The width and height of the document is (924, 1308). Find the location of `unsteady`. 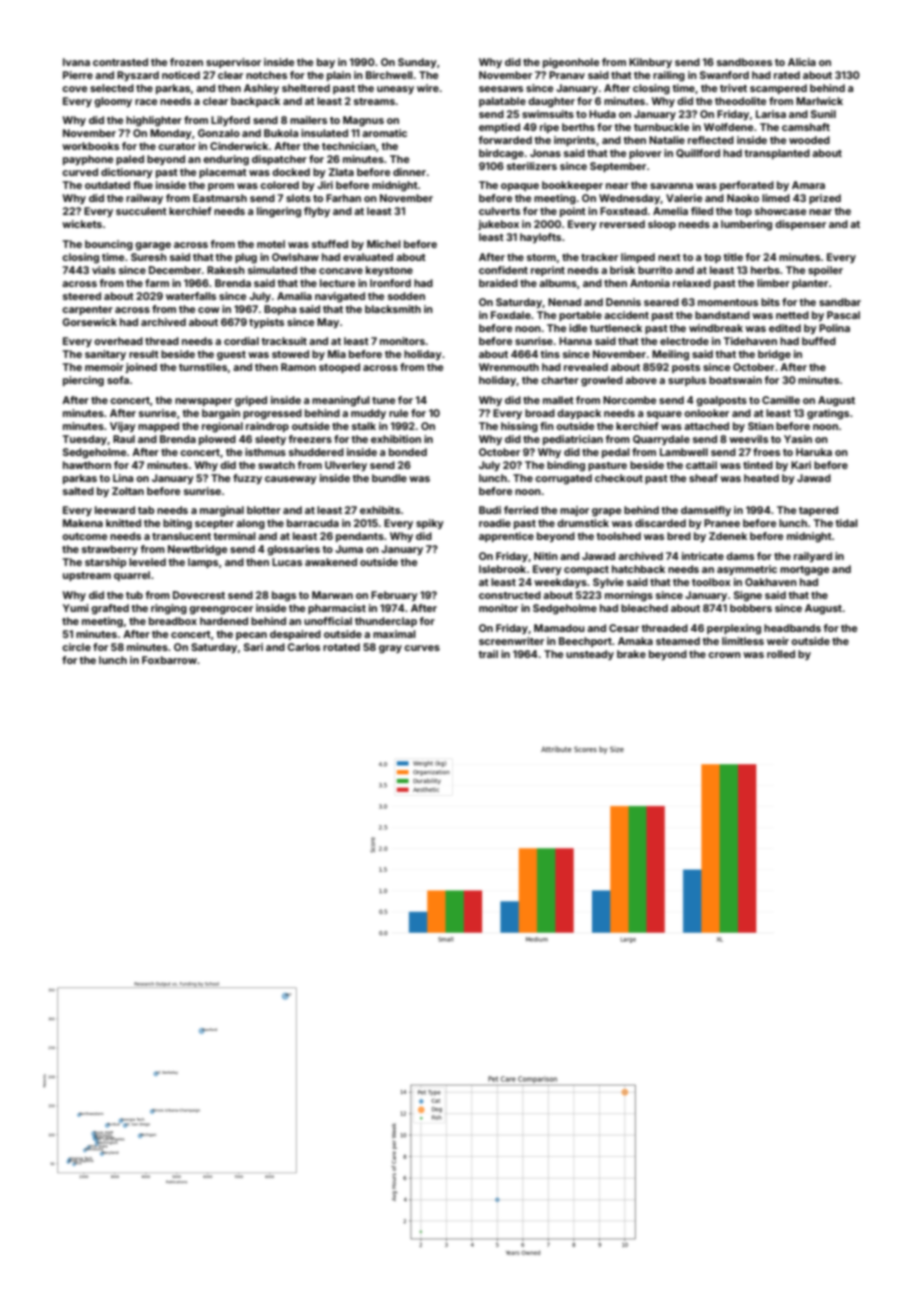

unsteady is located at coordinates (590, 655).
